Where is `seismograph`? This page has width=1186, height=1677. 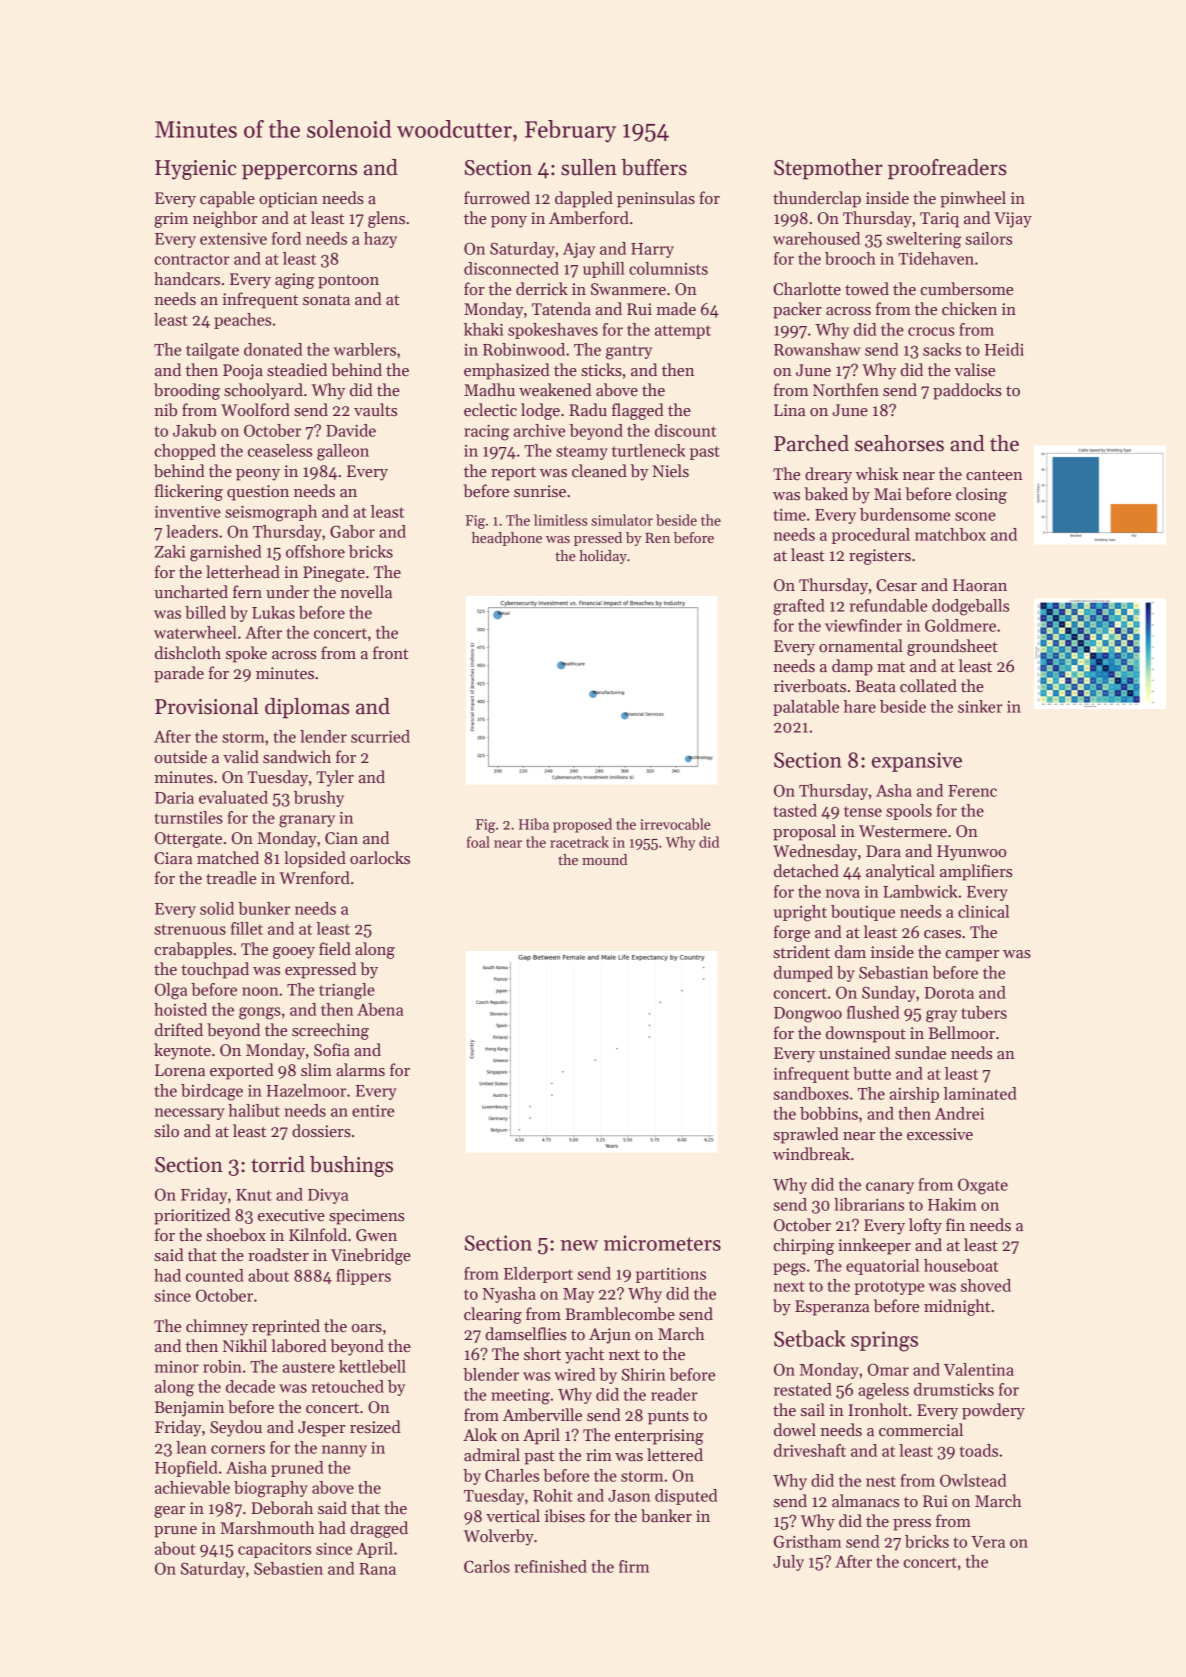
seismograph is located at coordinates (271, 513).
